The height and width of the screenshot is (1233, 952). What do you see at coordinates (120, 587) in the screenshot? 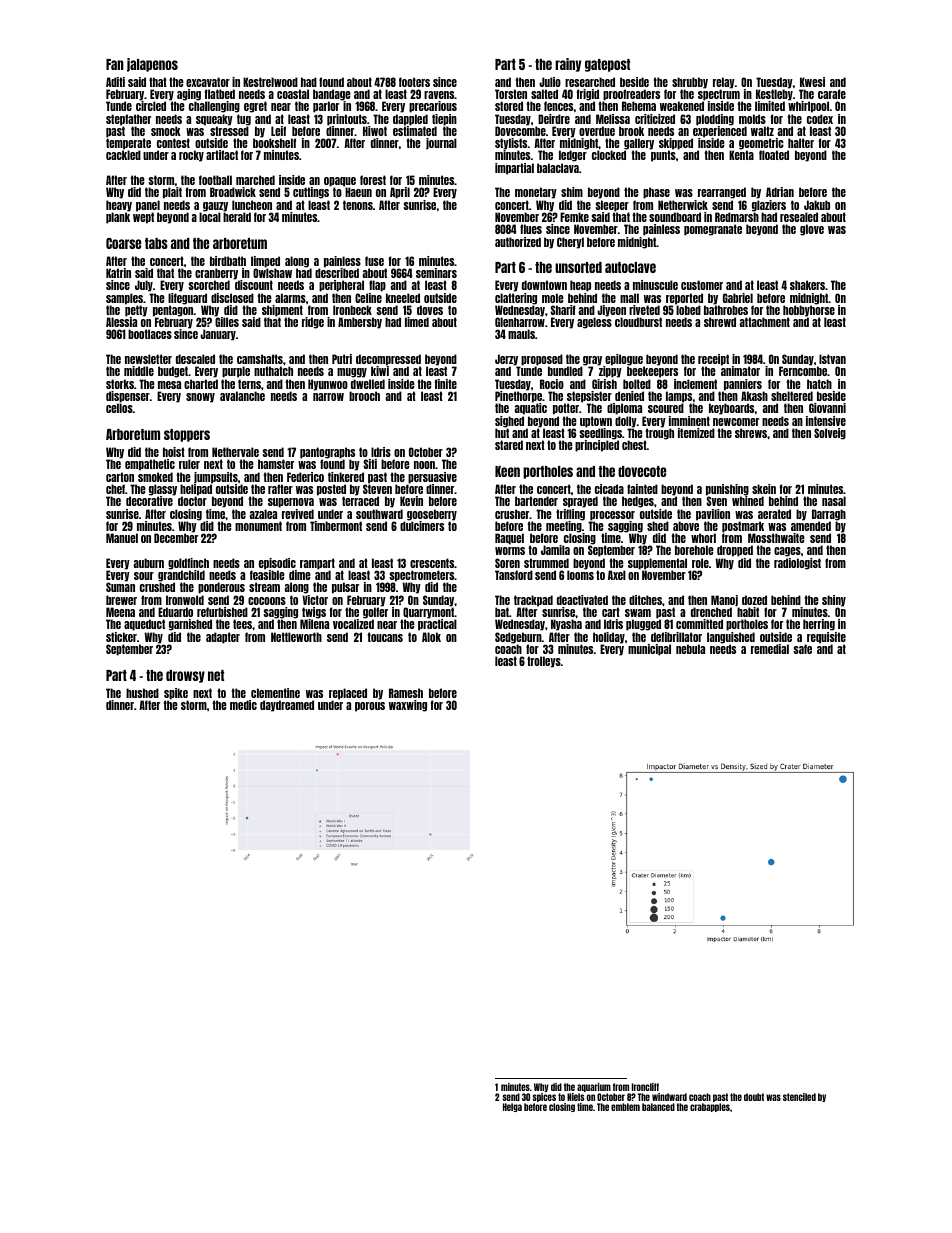
I see `Suman` at bounding box center [120, 587].
